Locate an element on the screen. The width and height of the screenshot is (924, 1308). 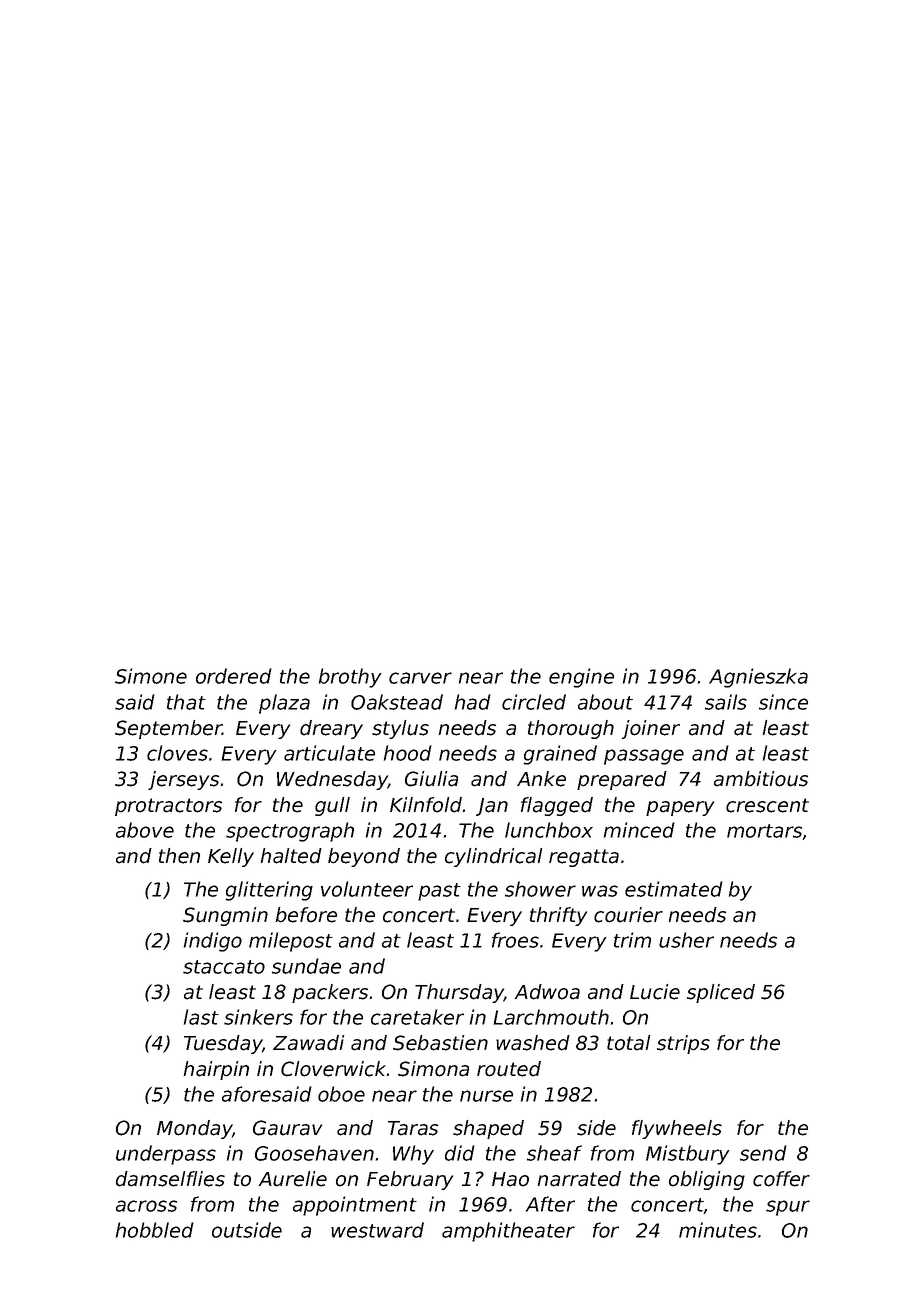
that is located at coordinates (186, 702).
